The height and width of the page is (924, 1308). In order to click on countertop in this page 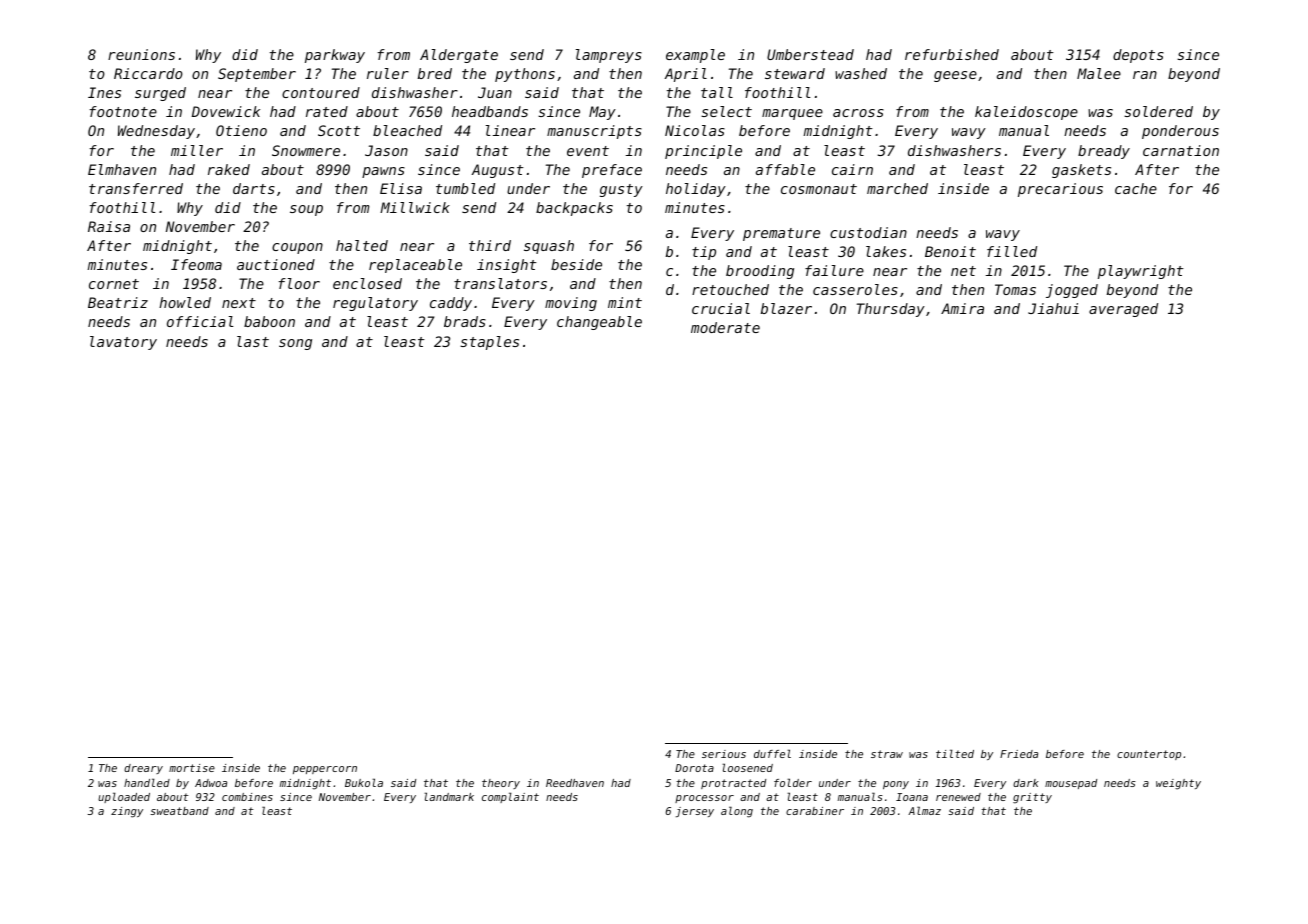, I will do `click(1149, 755)`.
